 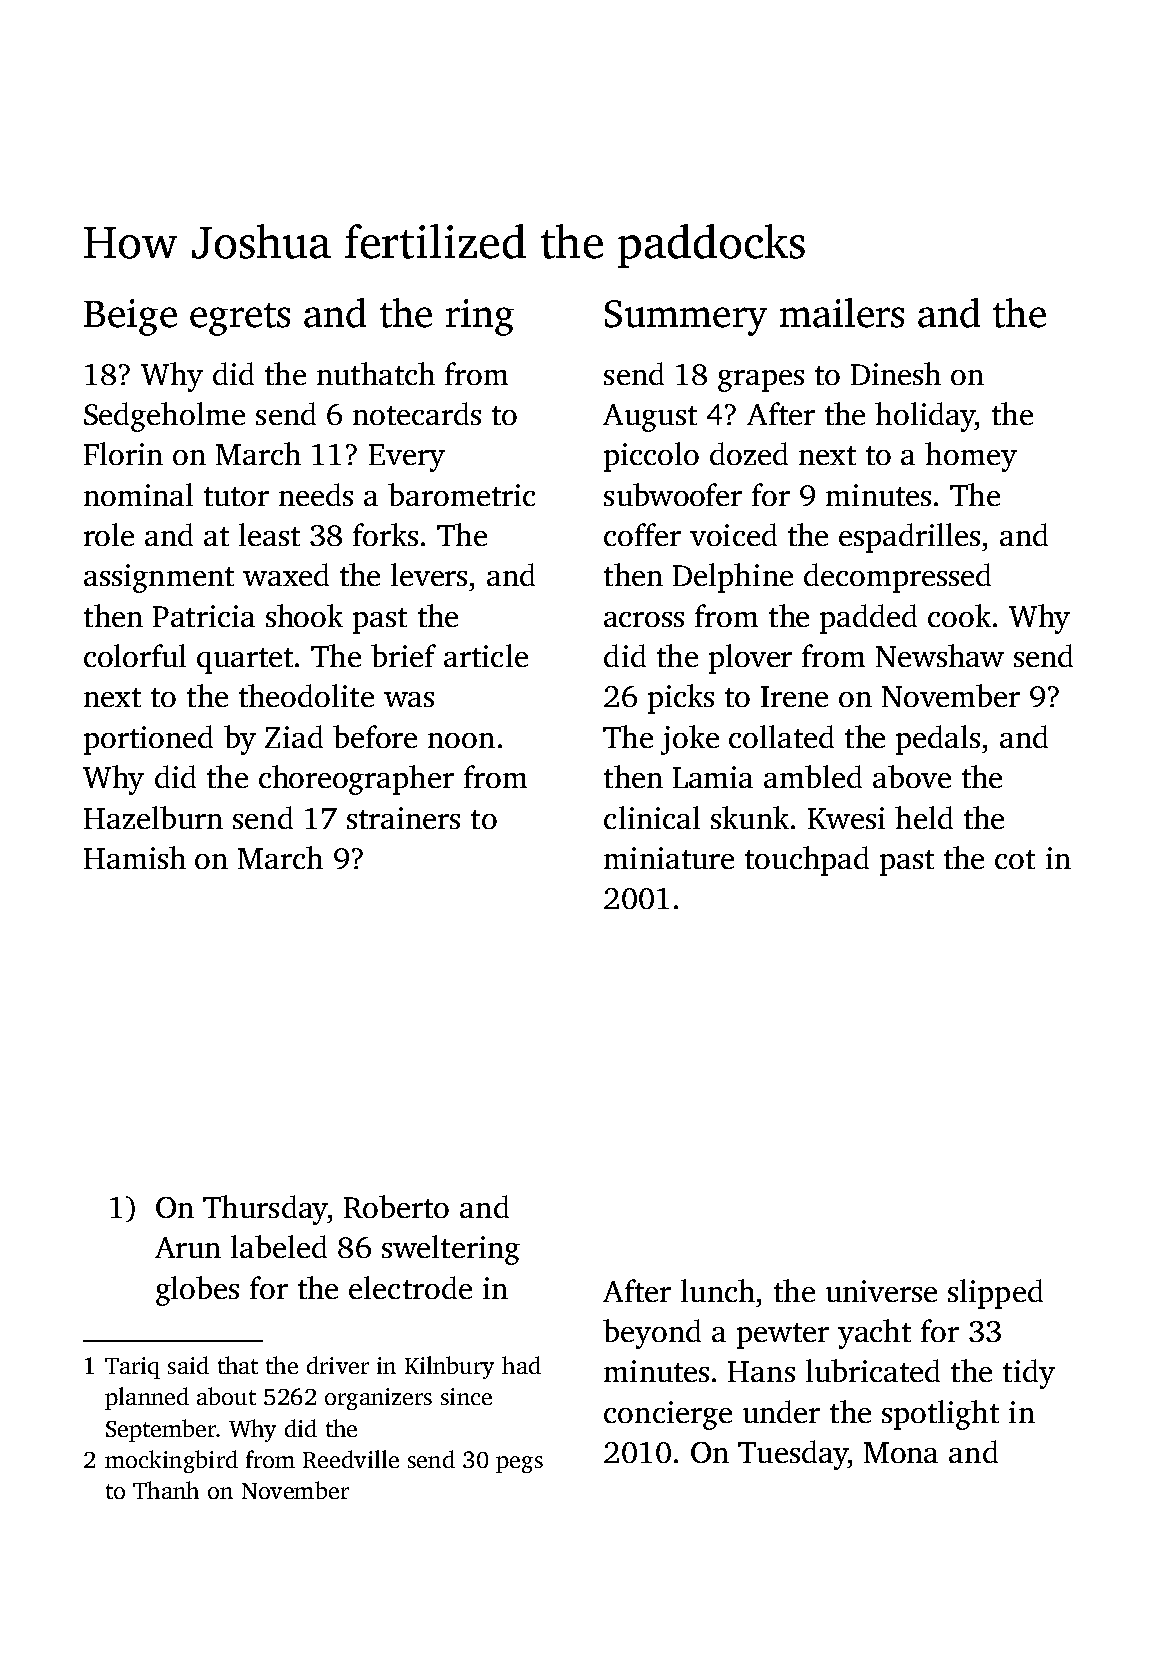 I want to click on Arun, so click(x=188, y=1247).
